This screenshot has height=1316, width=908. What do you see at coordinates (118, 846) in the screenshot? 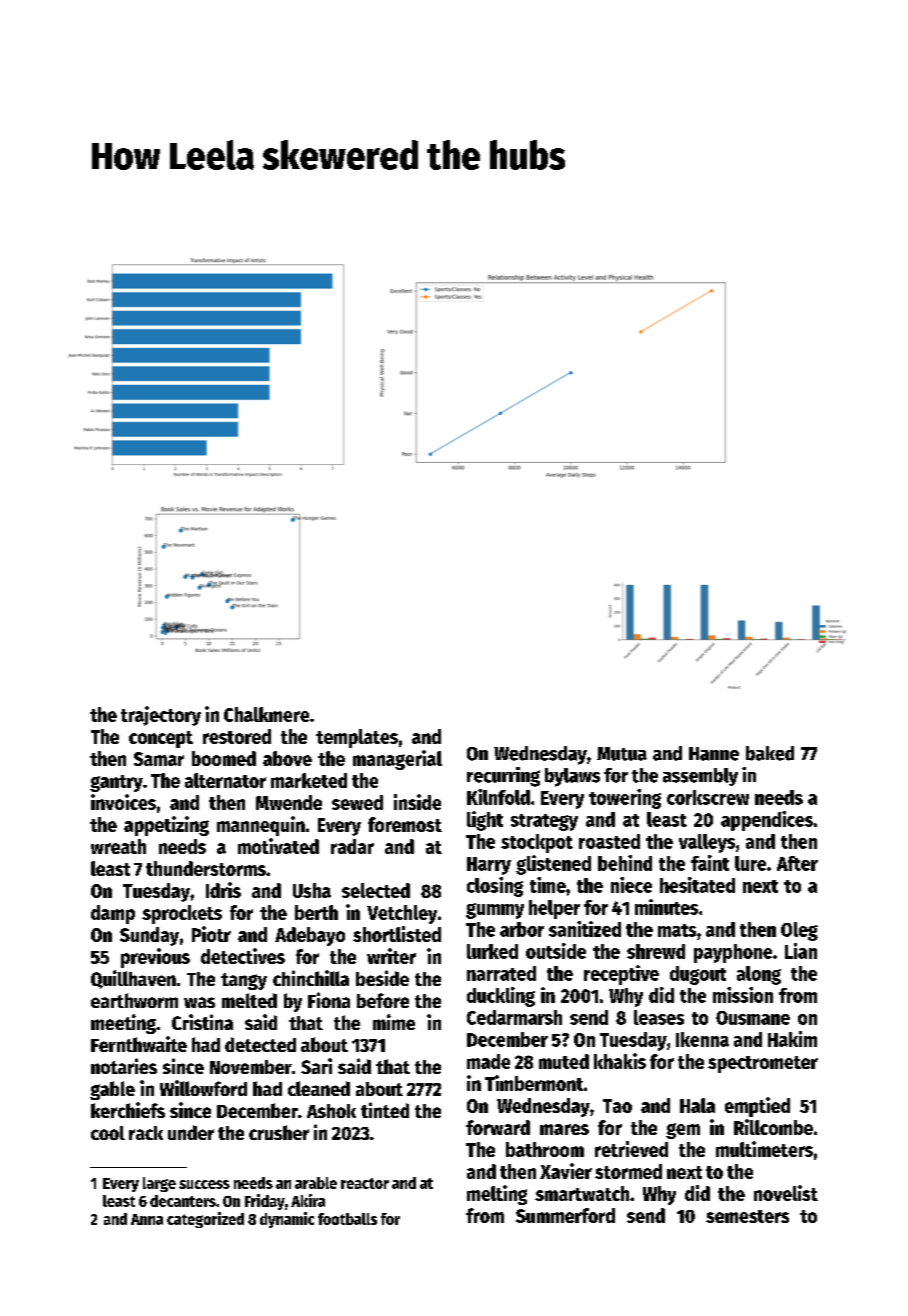
I see `wreath` at bounding box center [118, 846].
